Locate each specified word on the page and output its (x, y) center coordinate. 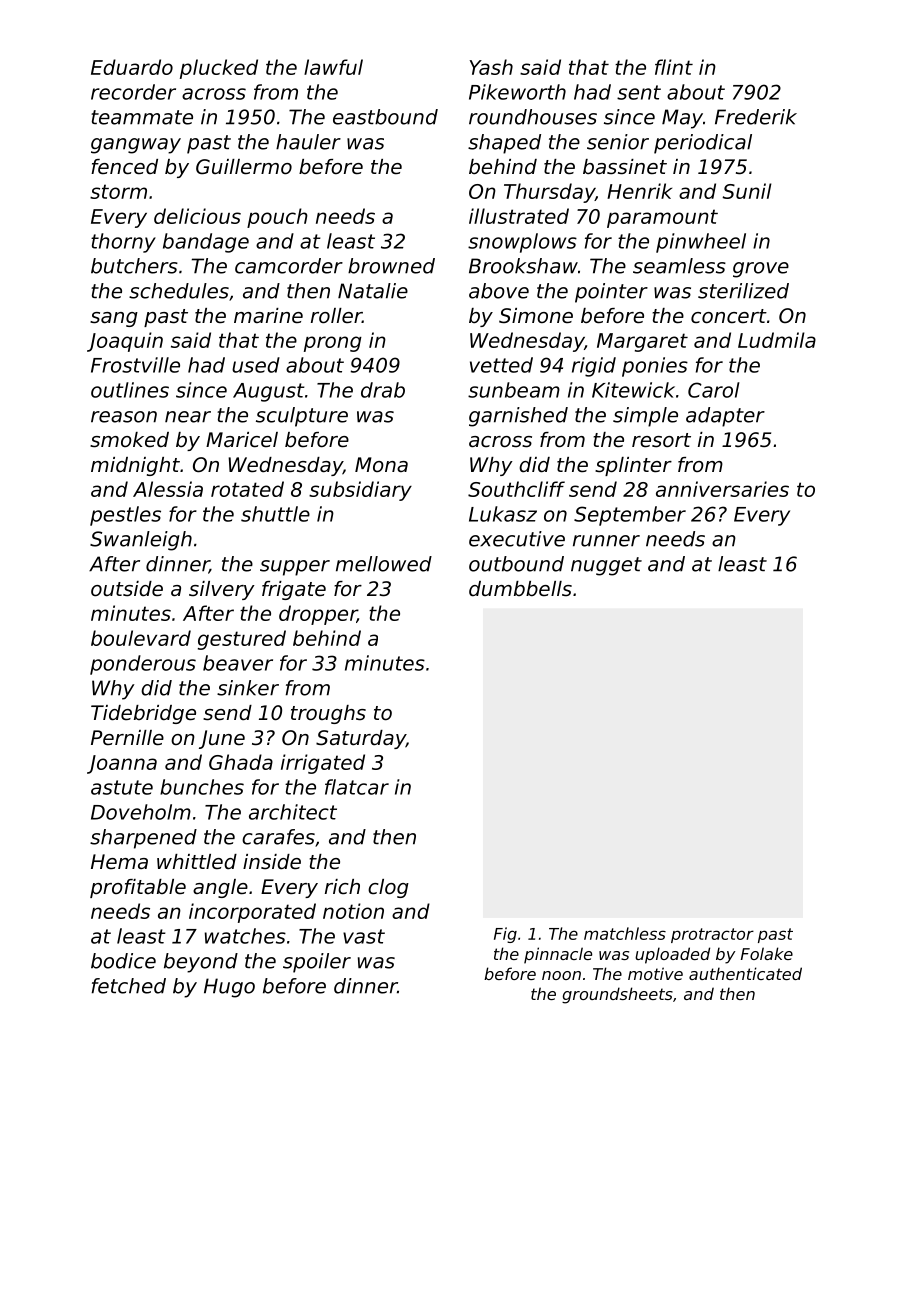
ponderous (143, 665)
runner (606, 541)
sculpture (302, 417)
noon (561, 975)
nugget (606, 566)
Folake (767, 953)
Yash (491, 67)
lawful (333, 67)
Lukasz (503, 514)
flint (674, 67)
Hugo (229, 988)
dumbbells (520, 589)
